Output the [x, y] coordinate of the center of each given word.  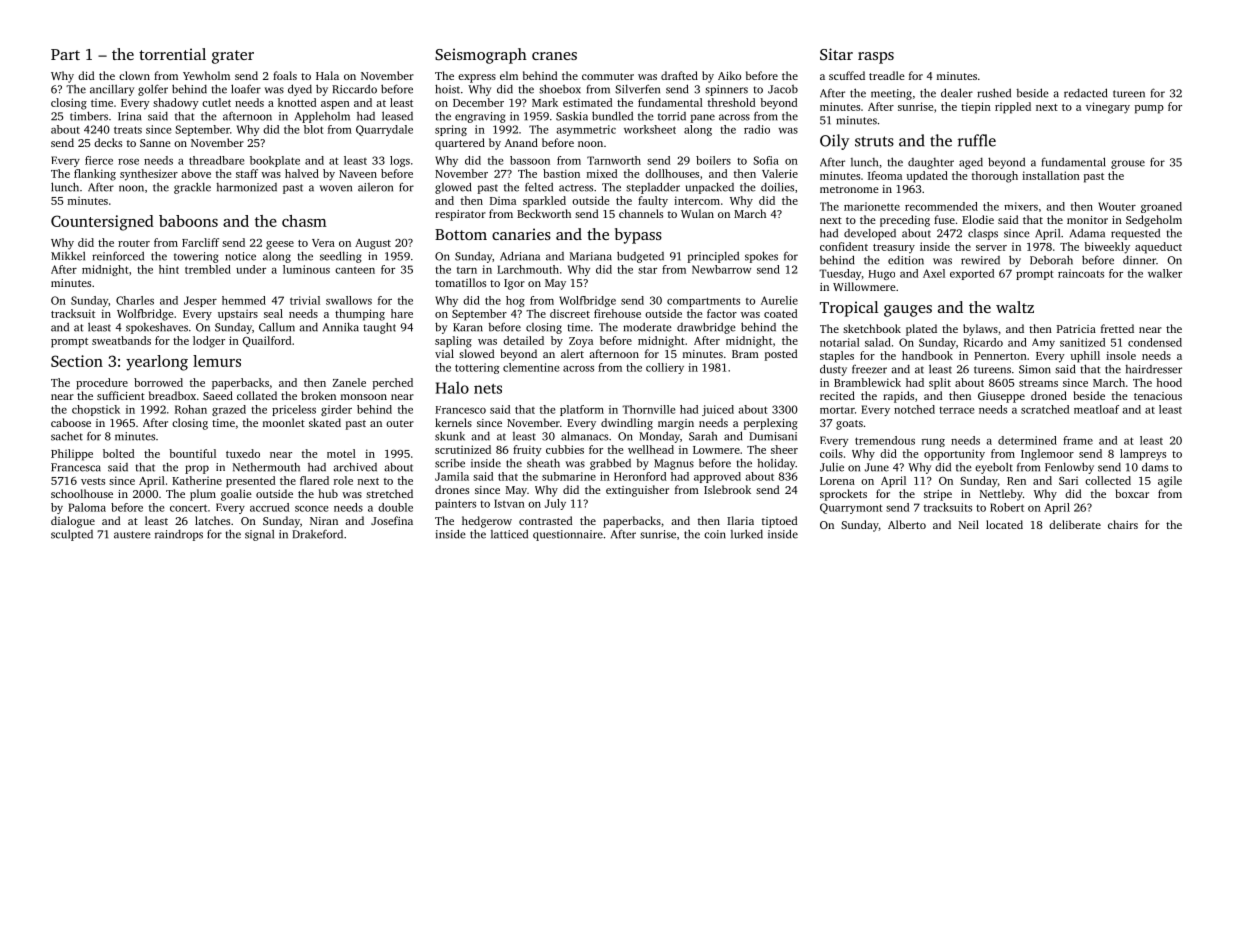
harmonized [246, 187]
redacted [1085, 93]
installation [1051, 175]
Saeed [218, 395]
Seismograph [481, 56]
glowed [453, 188]
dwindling [627, 424]
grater [233, 57]
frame [1078, 440]
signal [259, 535]
